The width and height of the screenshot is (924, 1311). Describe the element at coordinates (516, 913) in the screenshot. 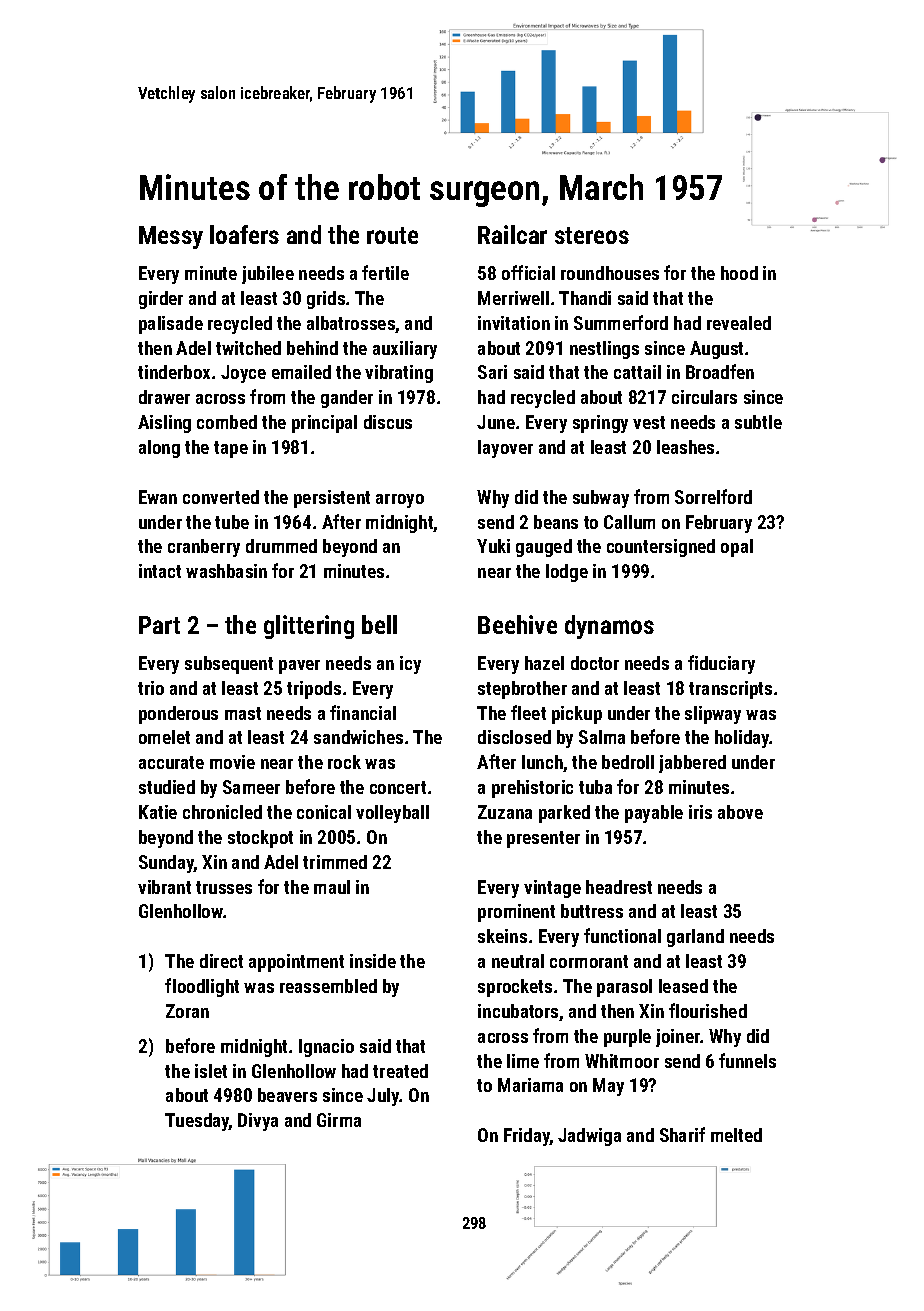

I see `prominent` at that location.
